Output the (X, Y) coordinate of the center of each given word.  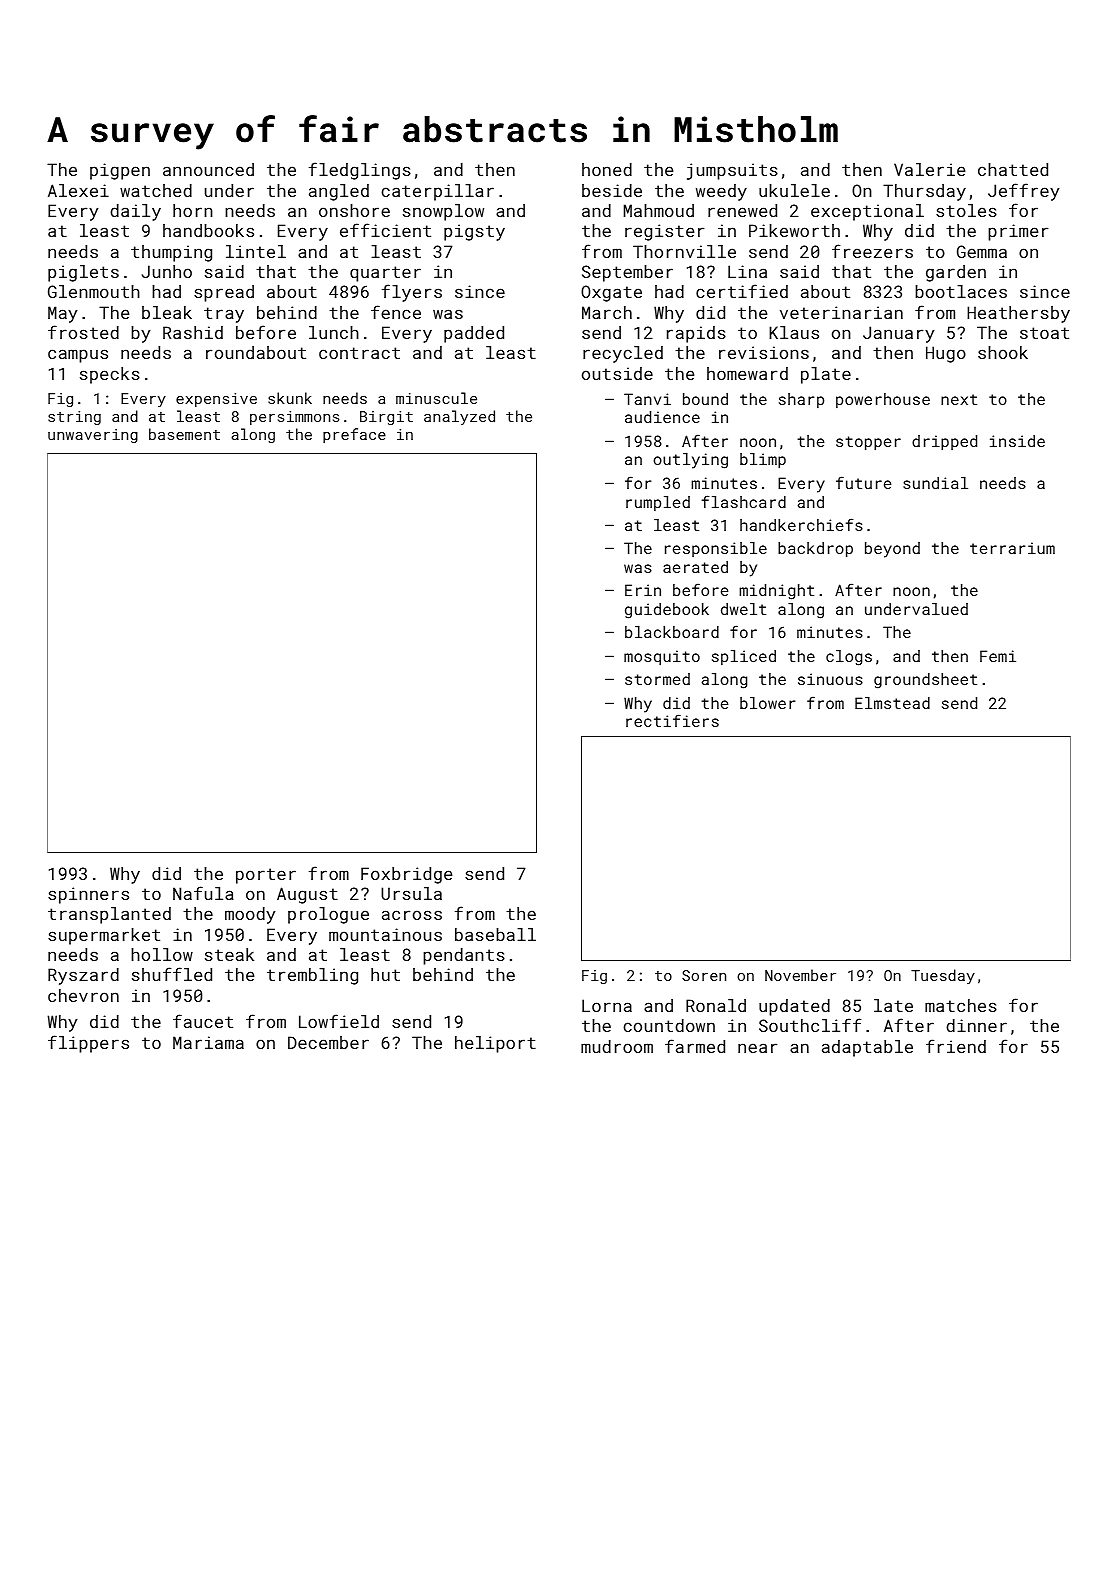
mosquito (662, 657)
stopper (868, 443)
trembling (312, 976)
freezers (872, 251)
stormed (657, 679)
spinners (88, 895)
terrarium (1012, 548)
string (74, 418)
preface (354, 435)
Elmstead (892, 703)
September (627, 273)
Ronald (716, 1005)
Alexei (78, 190)
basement (184, 434)
